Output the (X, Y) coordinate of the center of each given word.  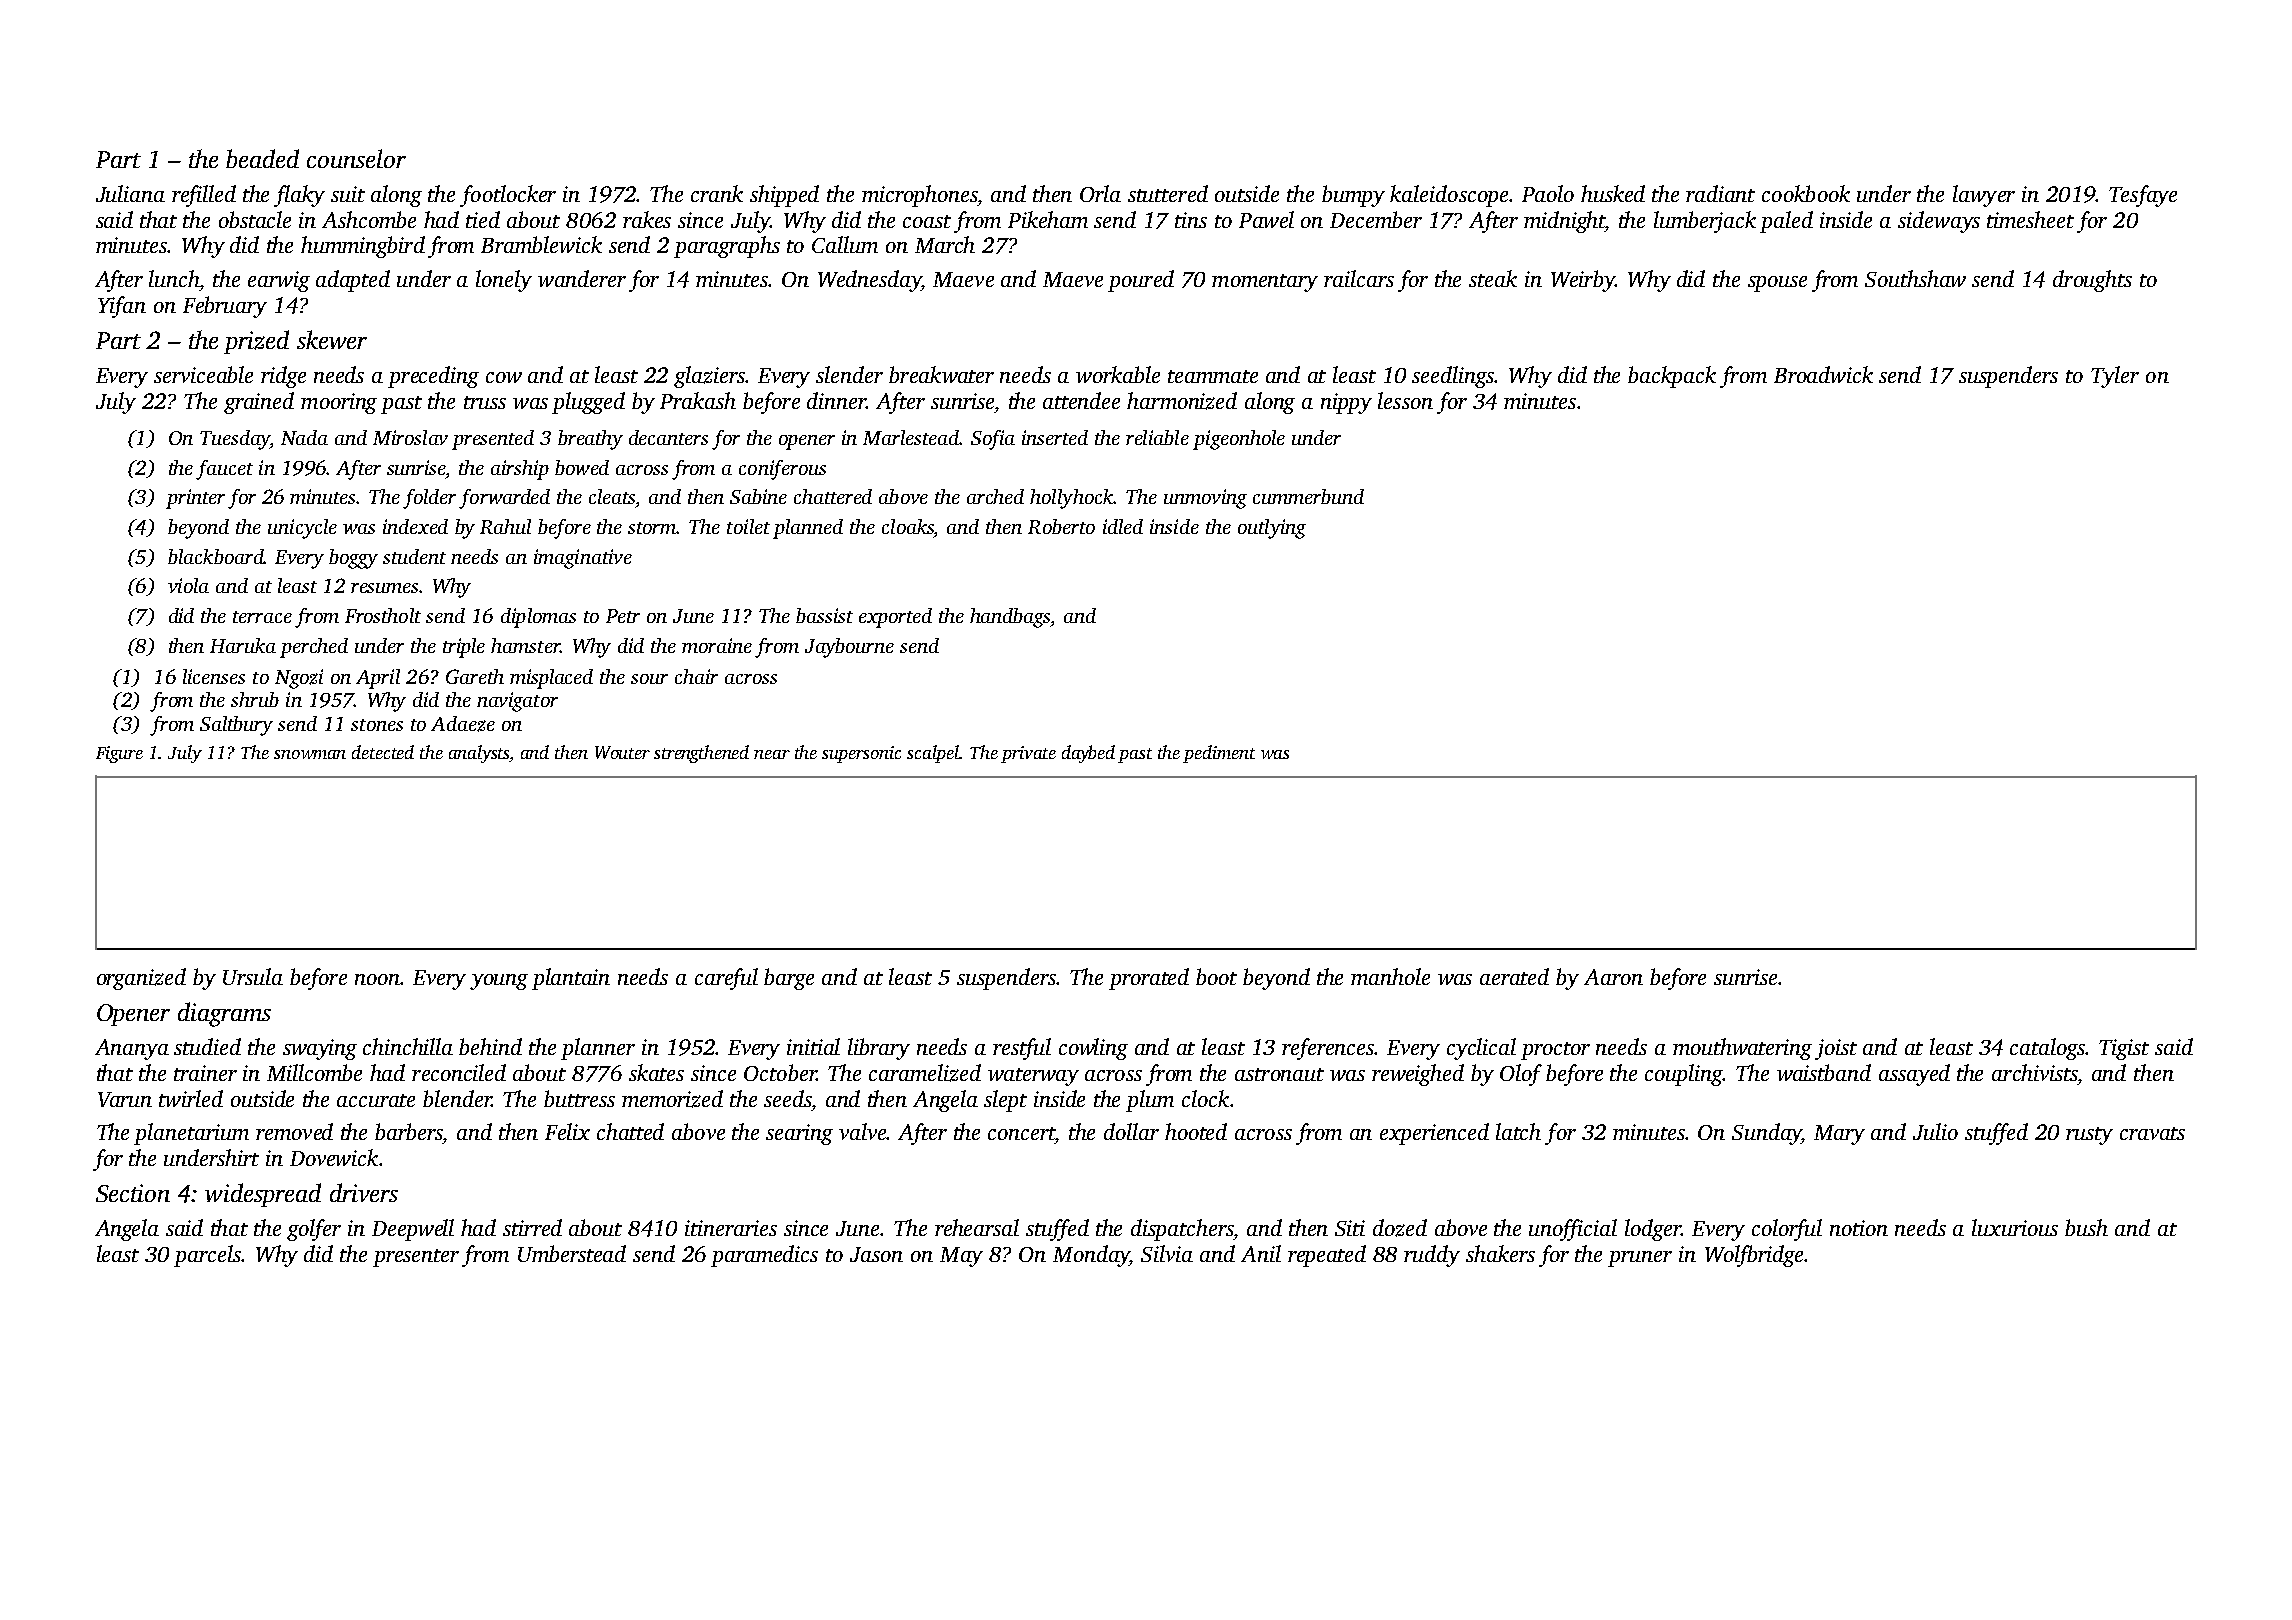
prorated (1149, 979)
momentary (1265, 283)
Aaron (1613, 977)
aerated (1514, 976)
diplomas (538, 618)
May (961, 1257)
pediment (1219, 754)
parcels (207, 1256)
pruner (1640, 1259)
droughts (2092, 281)
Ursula (253, 976)
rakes (647, 219)
